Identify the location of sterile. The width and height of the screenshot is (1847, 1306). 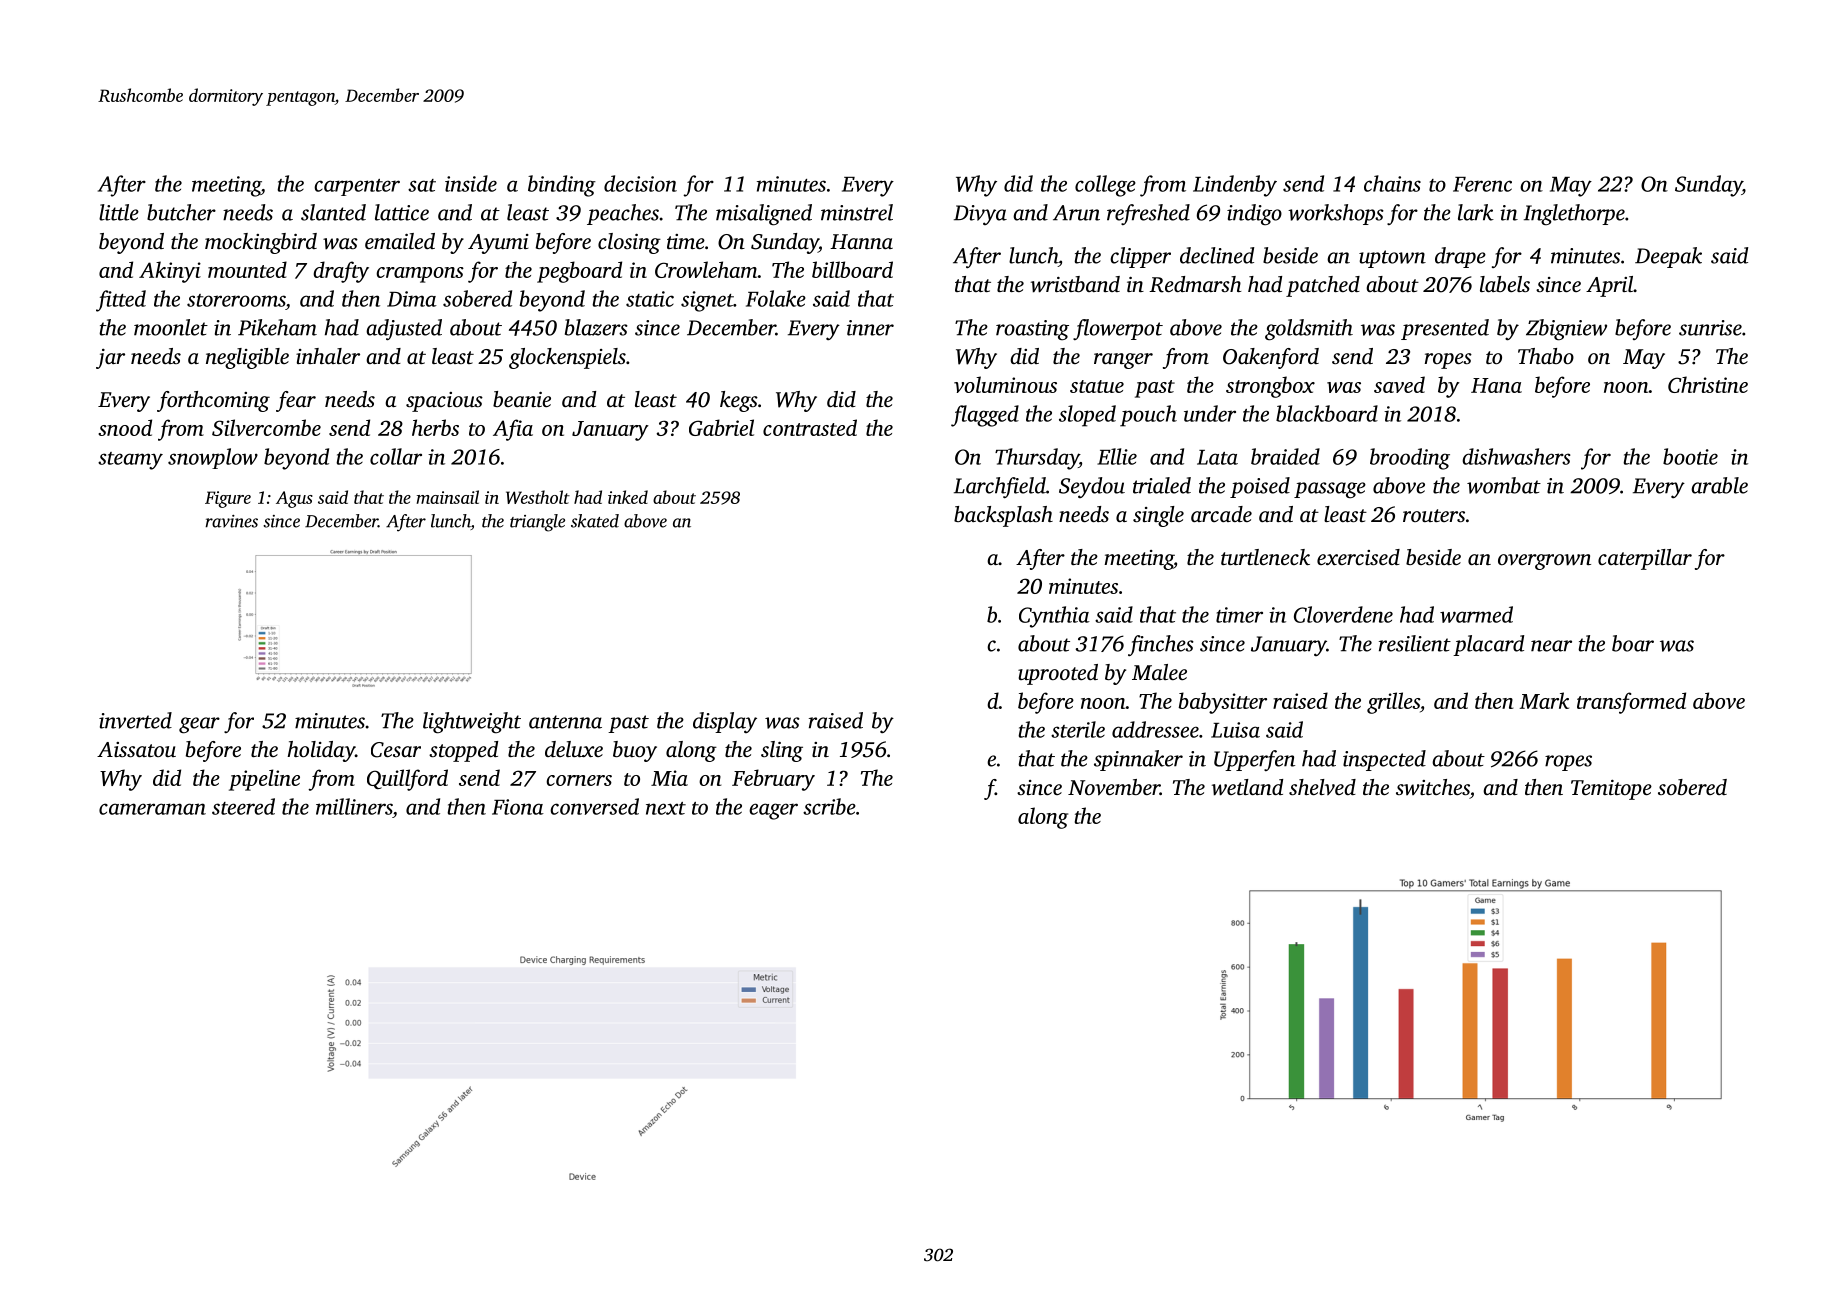
(1078, 729).
